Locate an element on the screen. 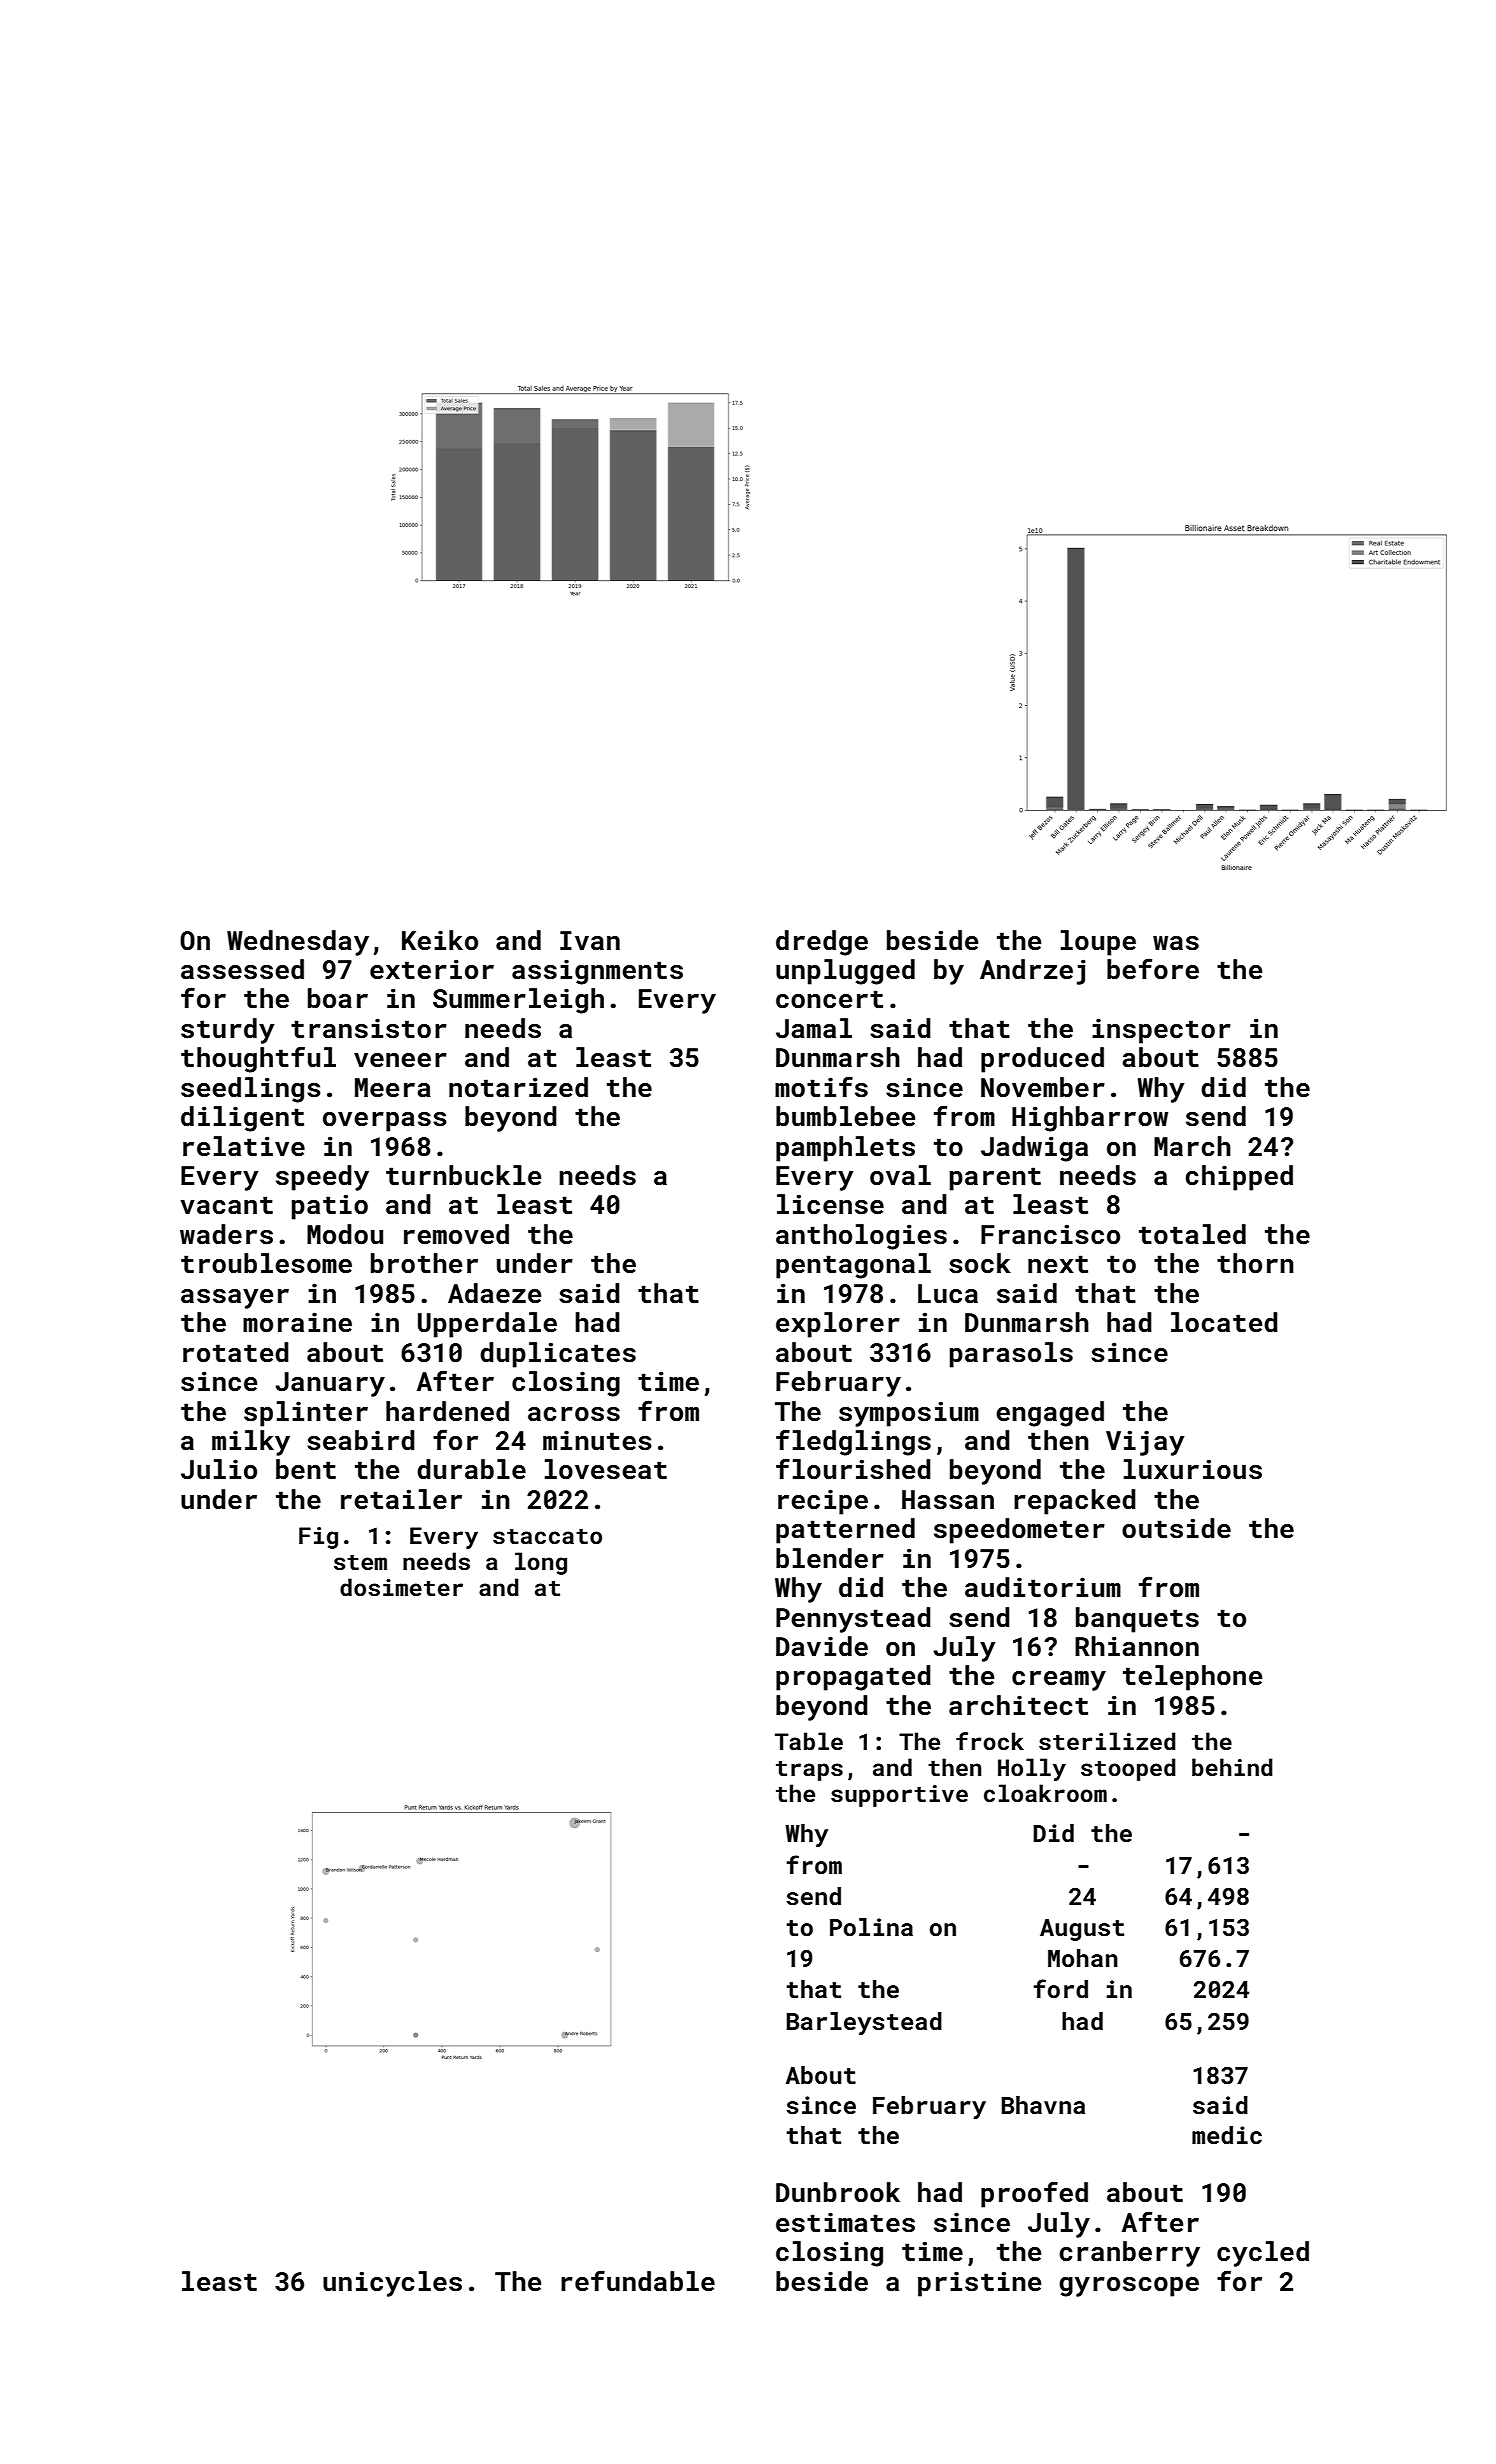  located is located at coordinates (1224, 1322).
